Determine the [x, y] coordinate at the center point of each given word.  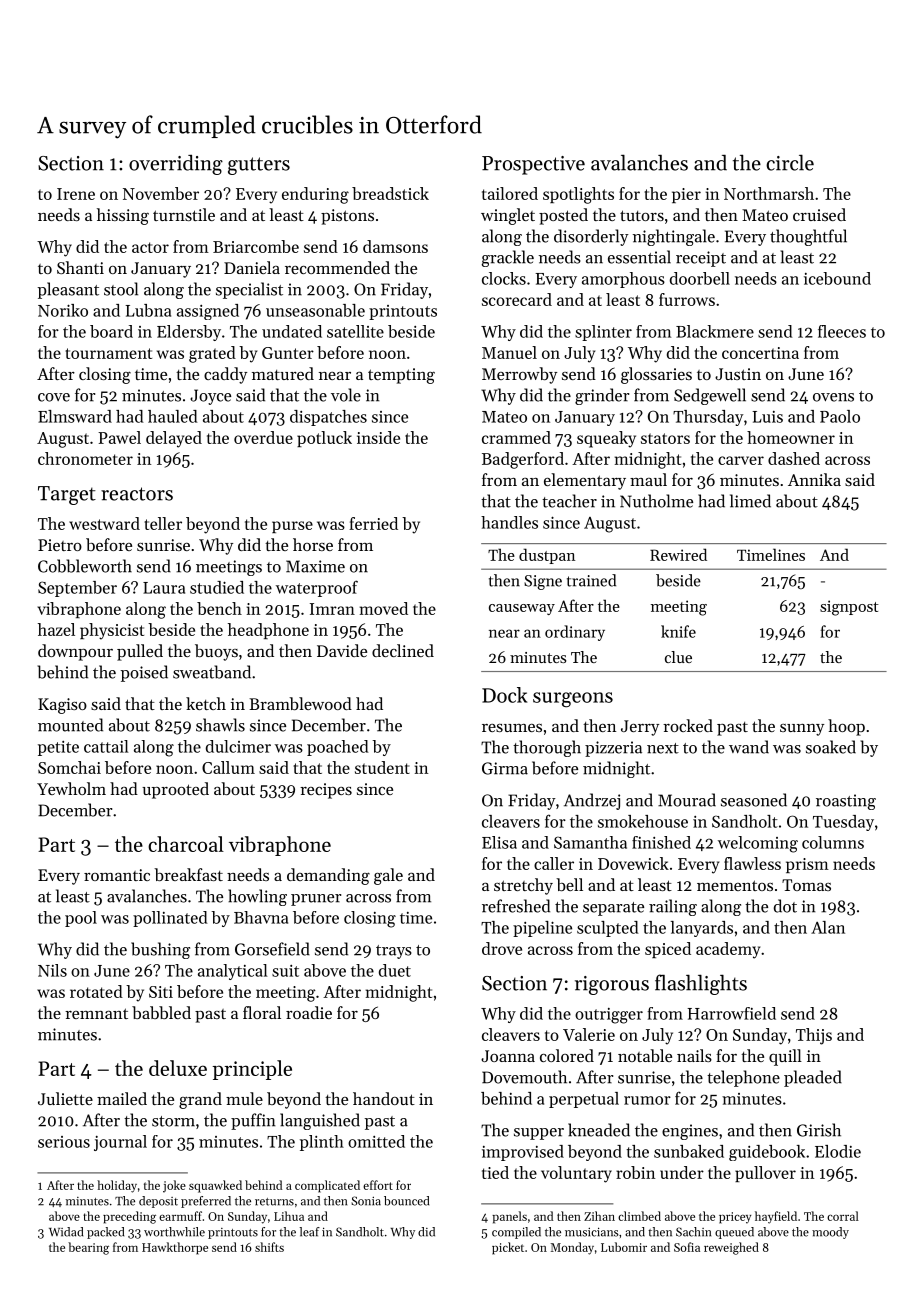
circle [790, 162]
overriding [176, 165]
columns [833, 842]
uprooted [175, 790]
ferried [373, 523]
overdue [263, 437]
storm [173, 1121]
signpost [849, 608]
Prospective [533, 165]
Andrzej [592, 801]
